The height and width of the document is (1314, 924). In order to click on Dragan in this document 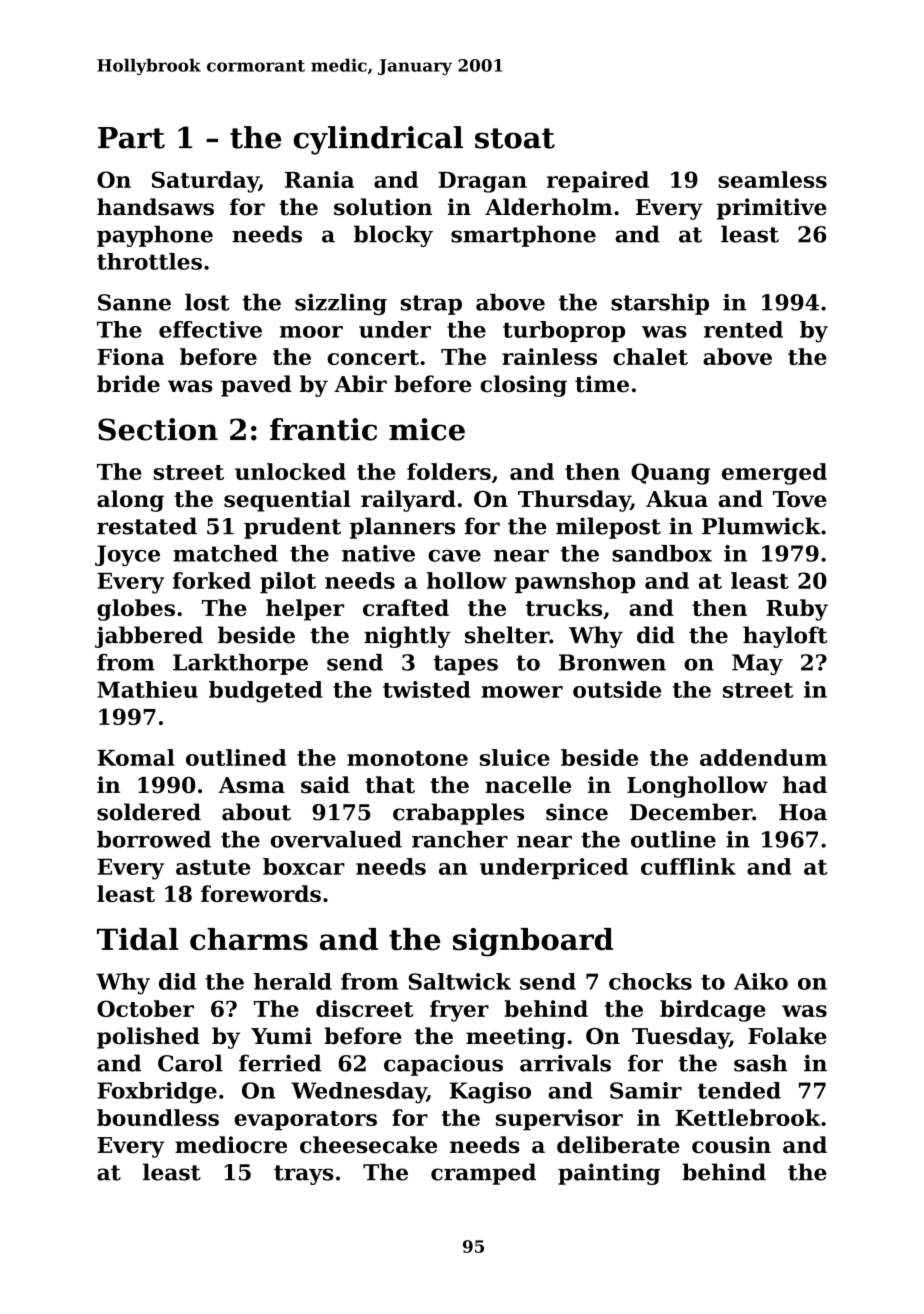, I will do `click(482, 182)`.
